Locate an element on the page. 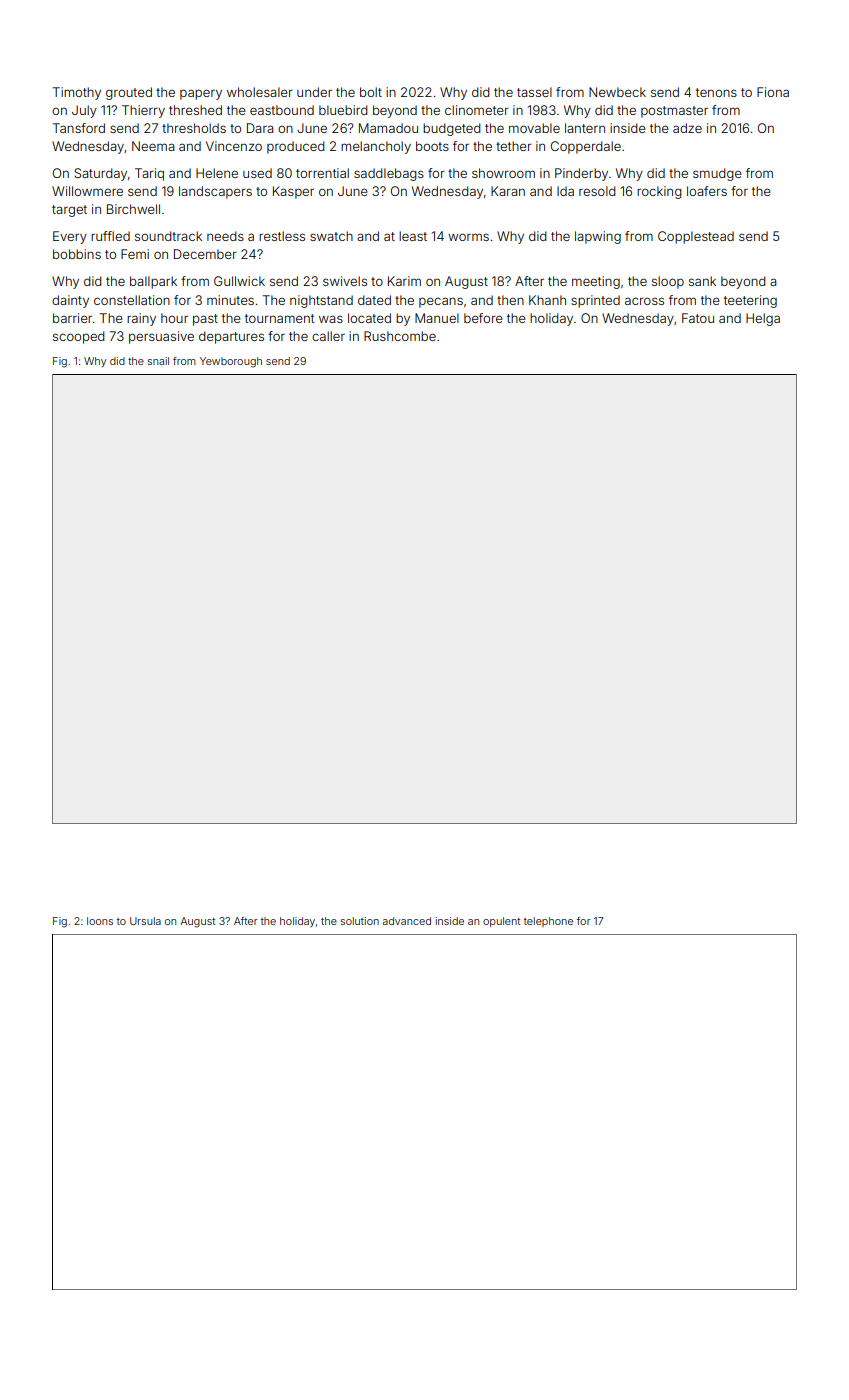 This page has height=1400, width=849. saddlebags is located at coordinates (389, 174).
